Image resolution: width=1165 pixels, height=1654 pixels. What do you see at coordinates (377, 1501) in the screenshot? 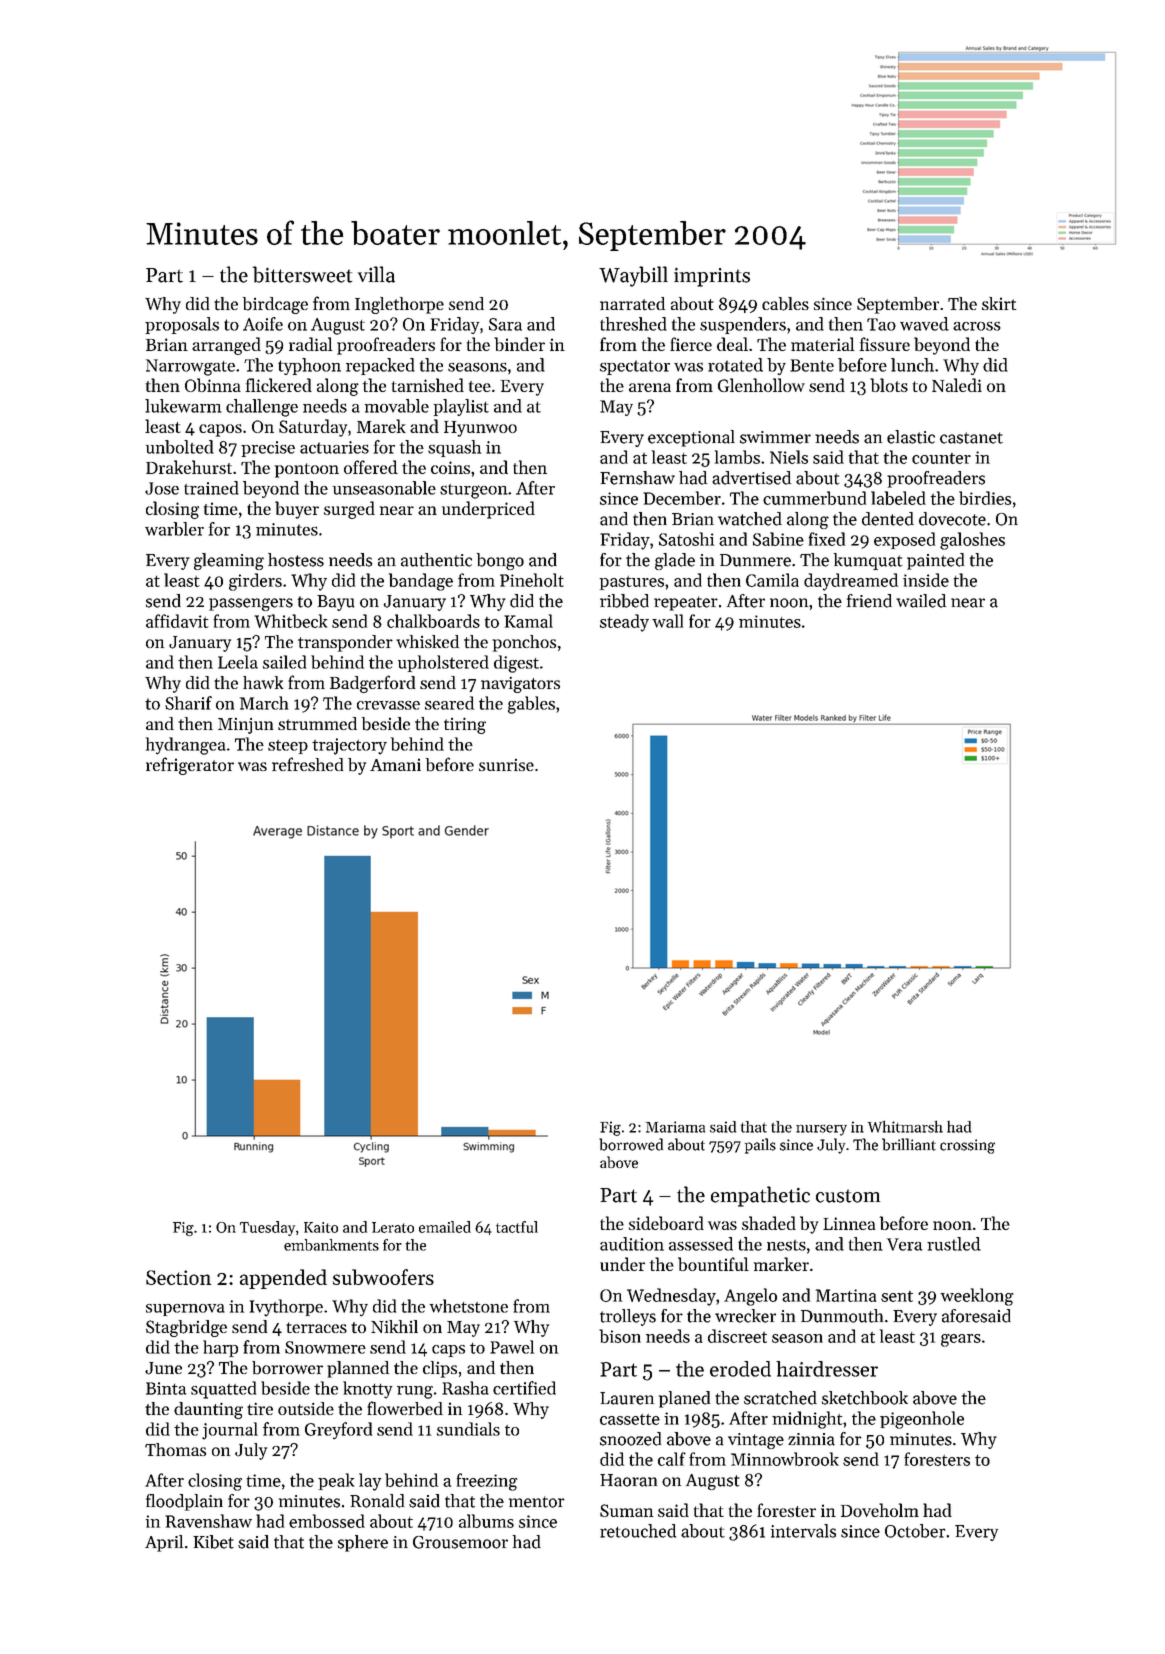
I see `Ronald` at bounding box center [377, 1501].
